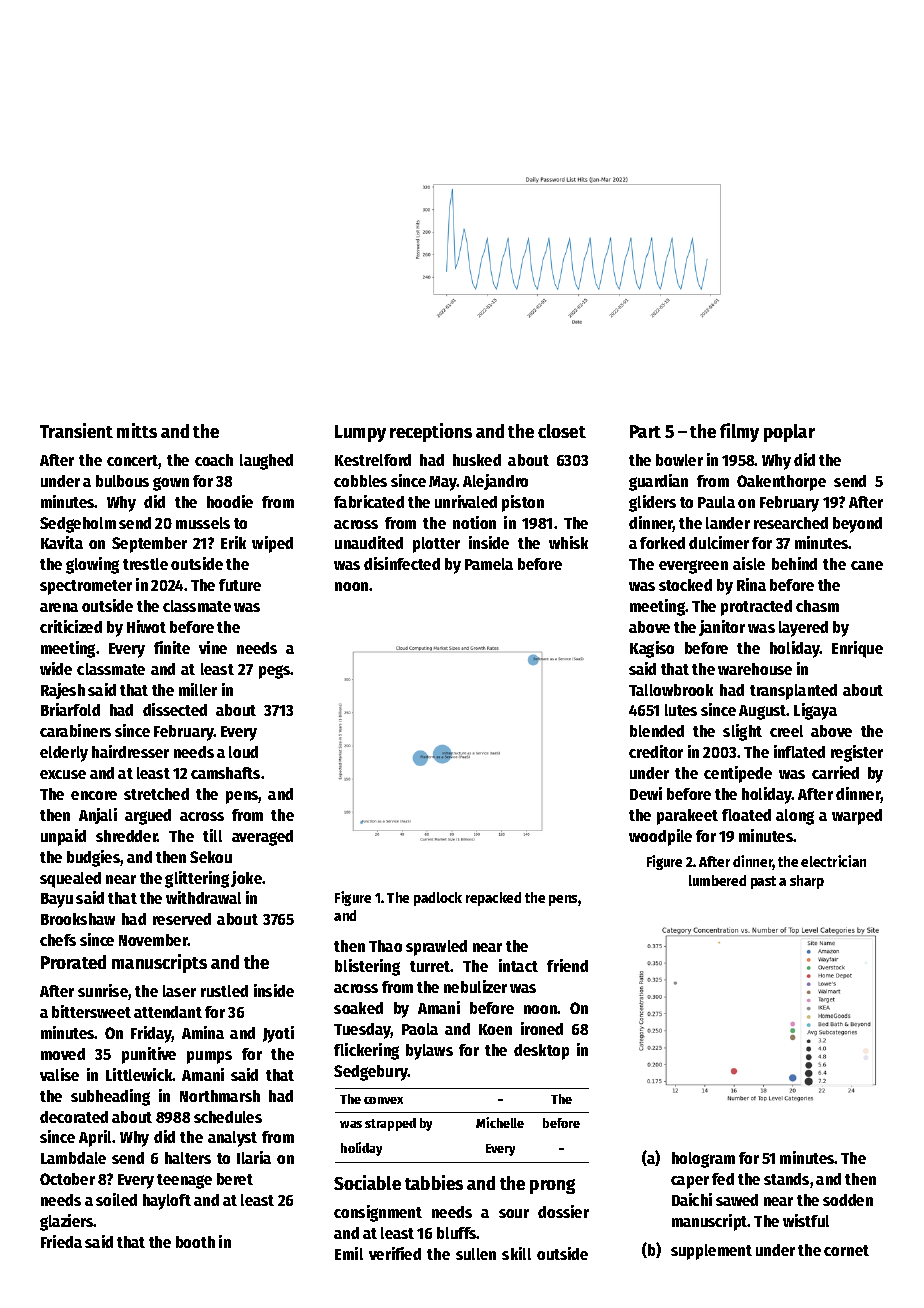  Describe the element at coordinates (349, 1253) in the page. I see `Emil` at that location.
